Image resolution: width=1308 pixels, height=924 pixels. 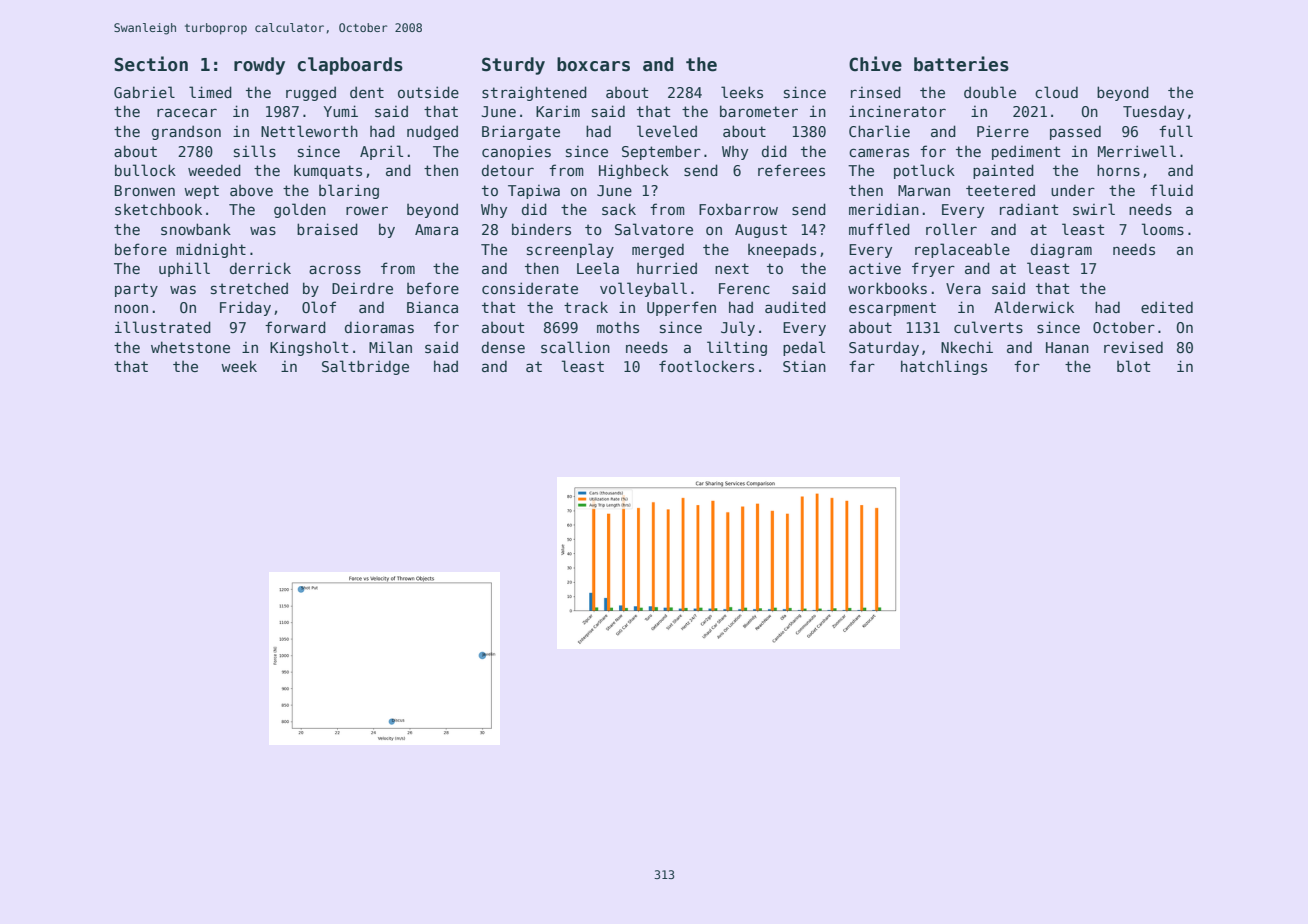 What do you see at coordinates (1034, 307) in the page?
I see `Alderwick` at bounding box center [1034, 307].
